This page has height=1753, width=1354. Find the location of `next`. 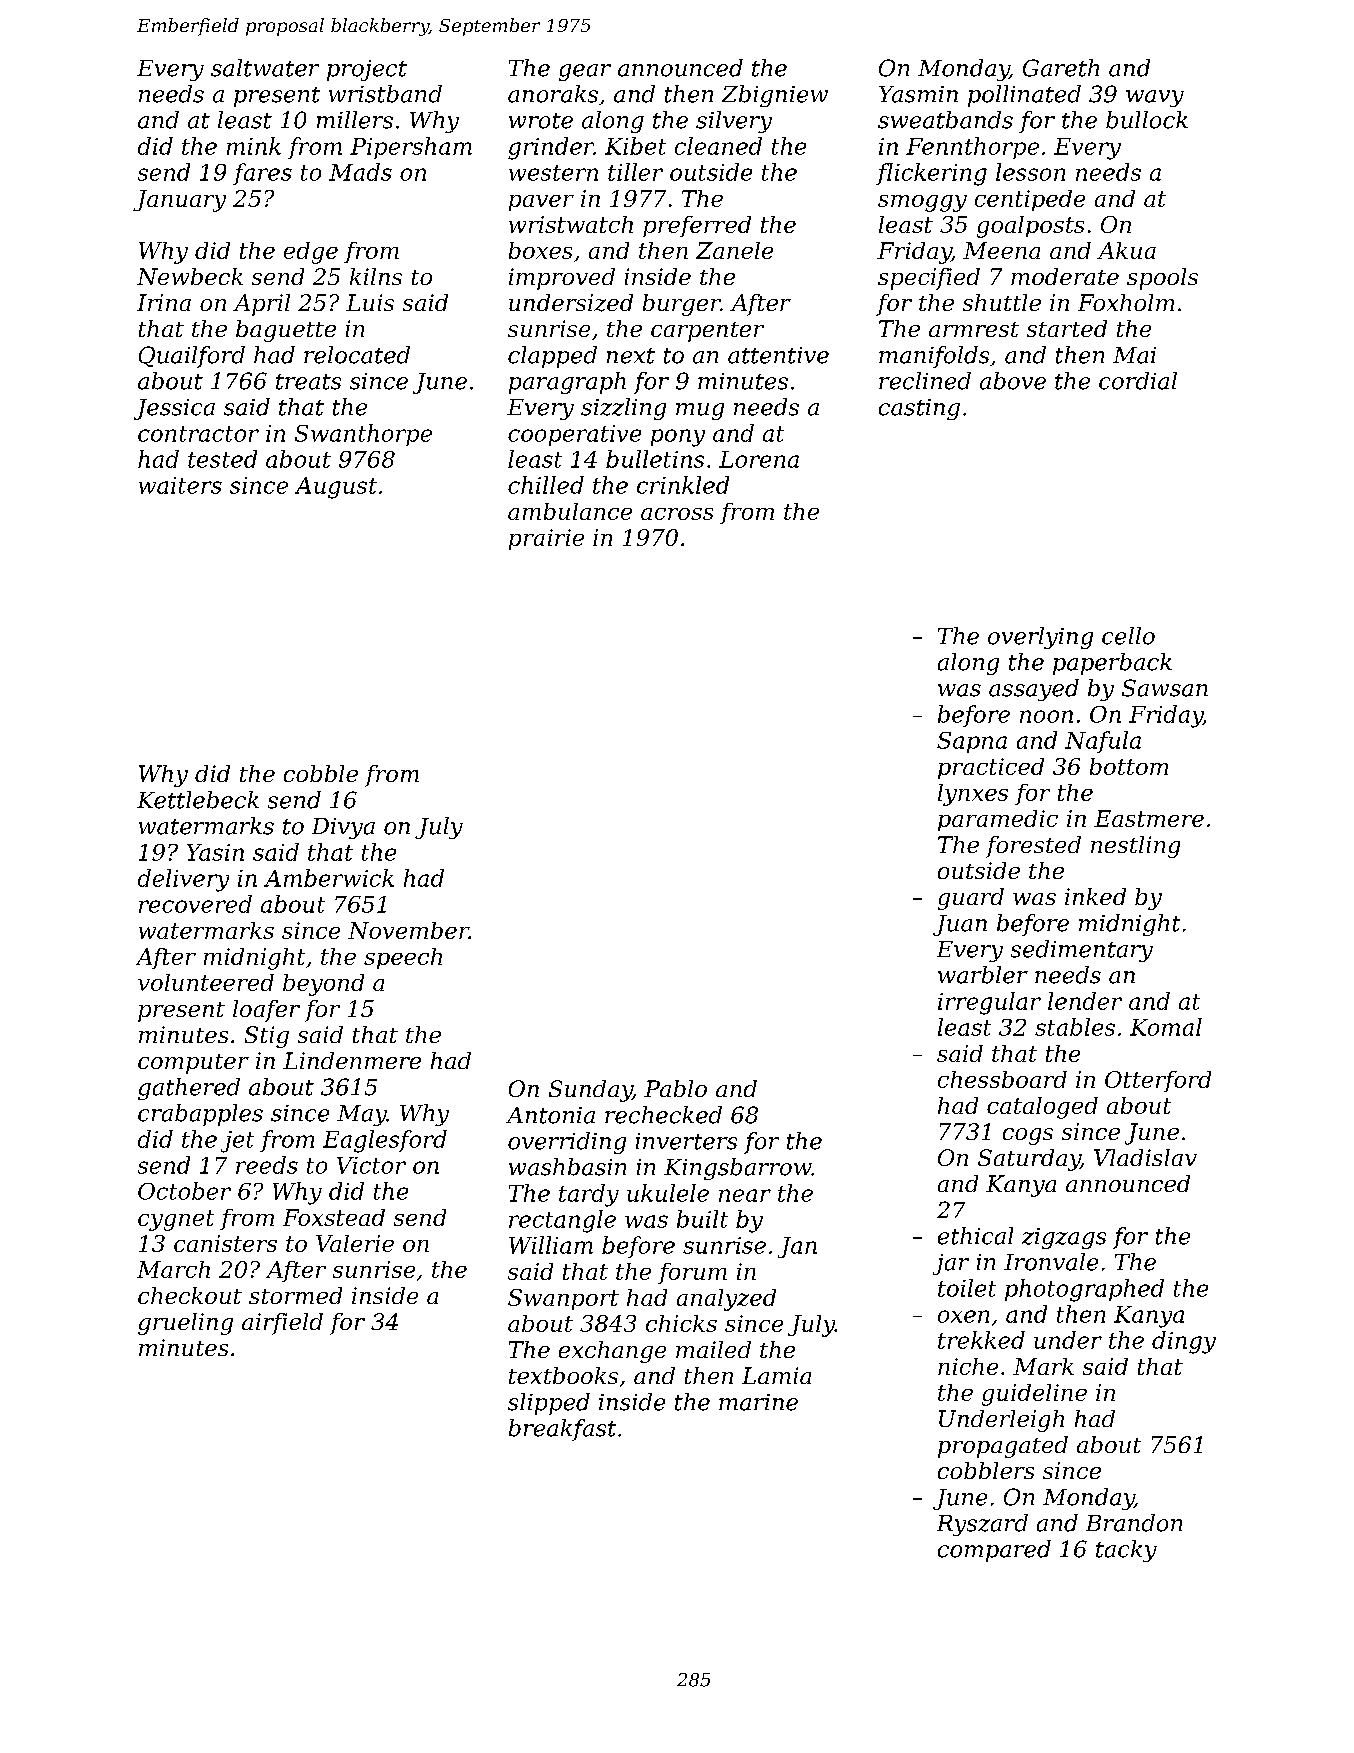

next is located at coordinates (631, 356).
